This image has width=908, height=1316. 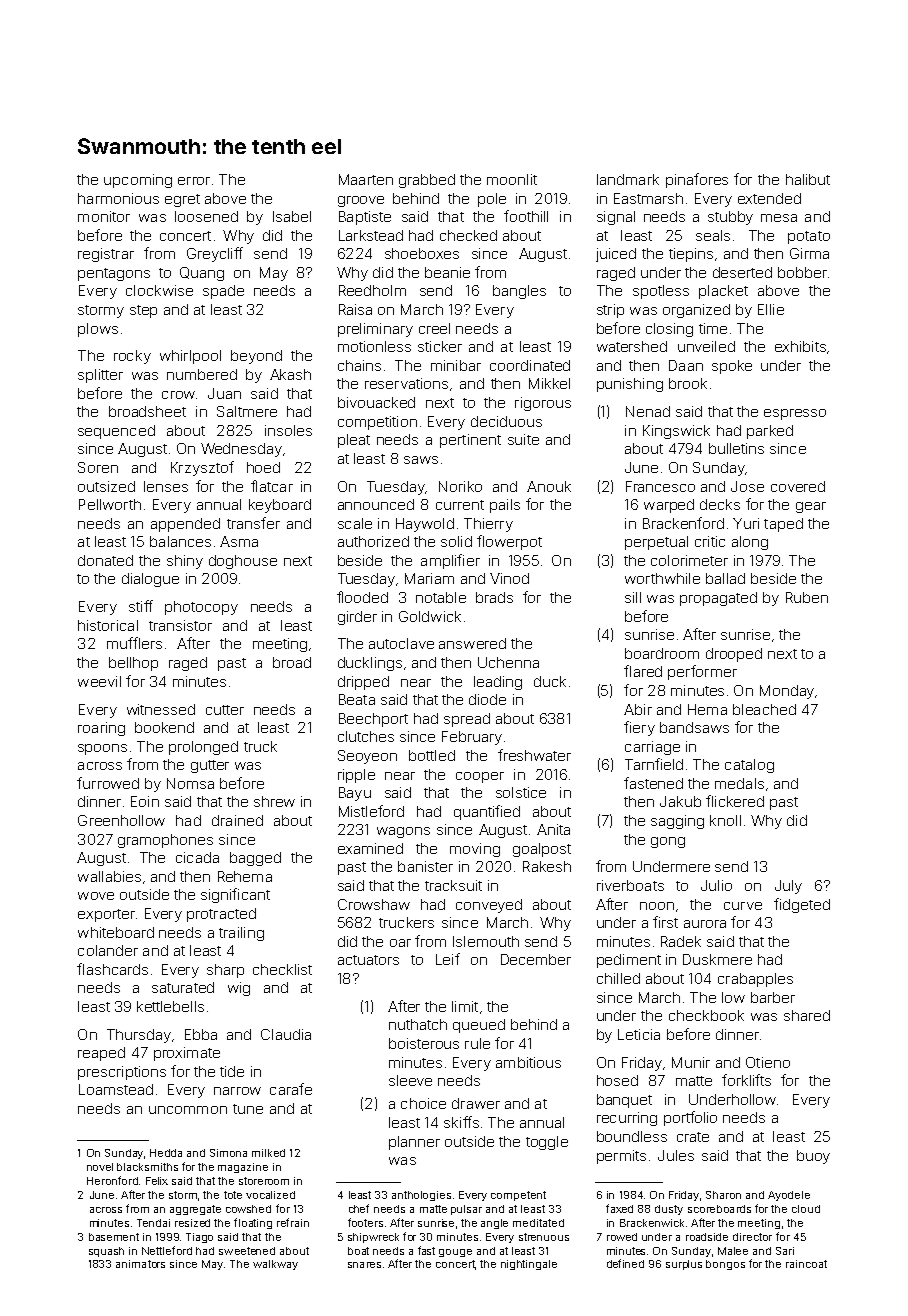 What do you see at coordinates (432, 755) in the image?
I see `bottled` at bounding box center [432, 755].
